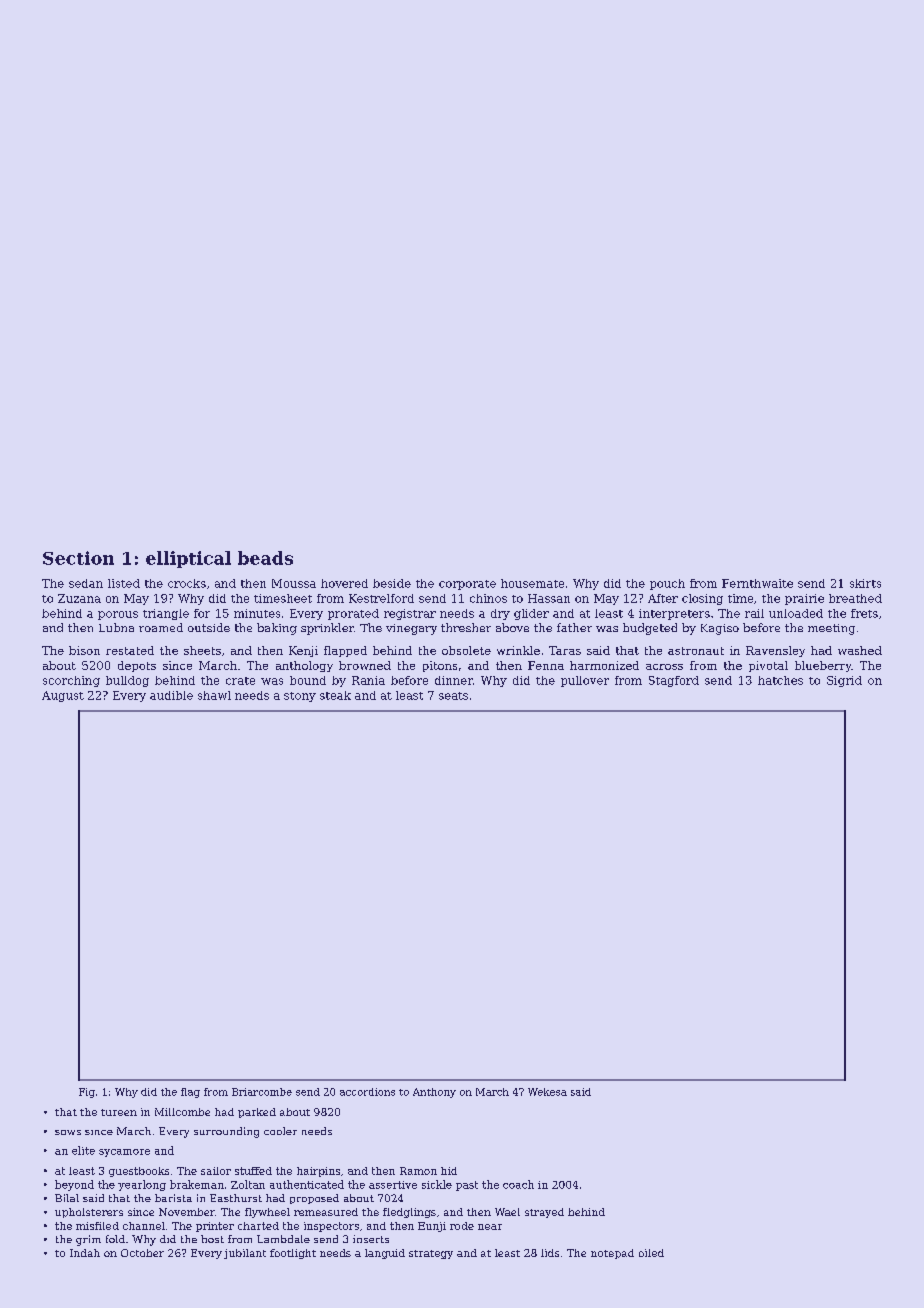 The image size is (924, 1308). What do you see at coordinates (87, 1093) in the screenshot?
I see `Fig` at bounding box center [87, 1093].
